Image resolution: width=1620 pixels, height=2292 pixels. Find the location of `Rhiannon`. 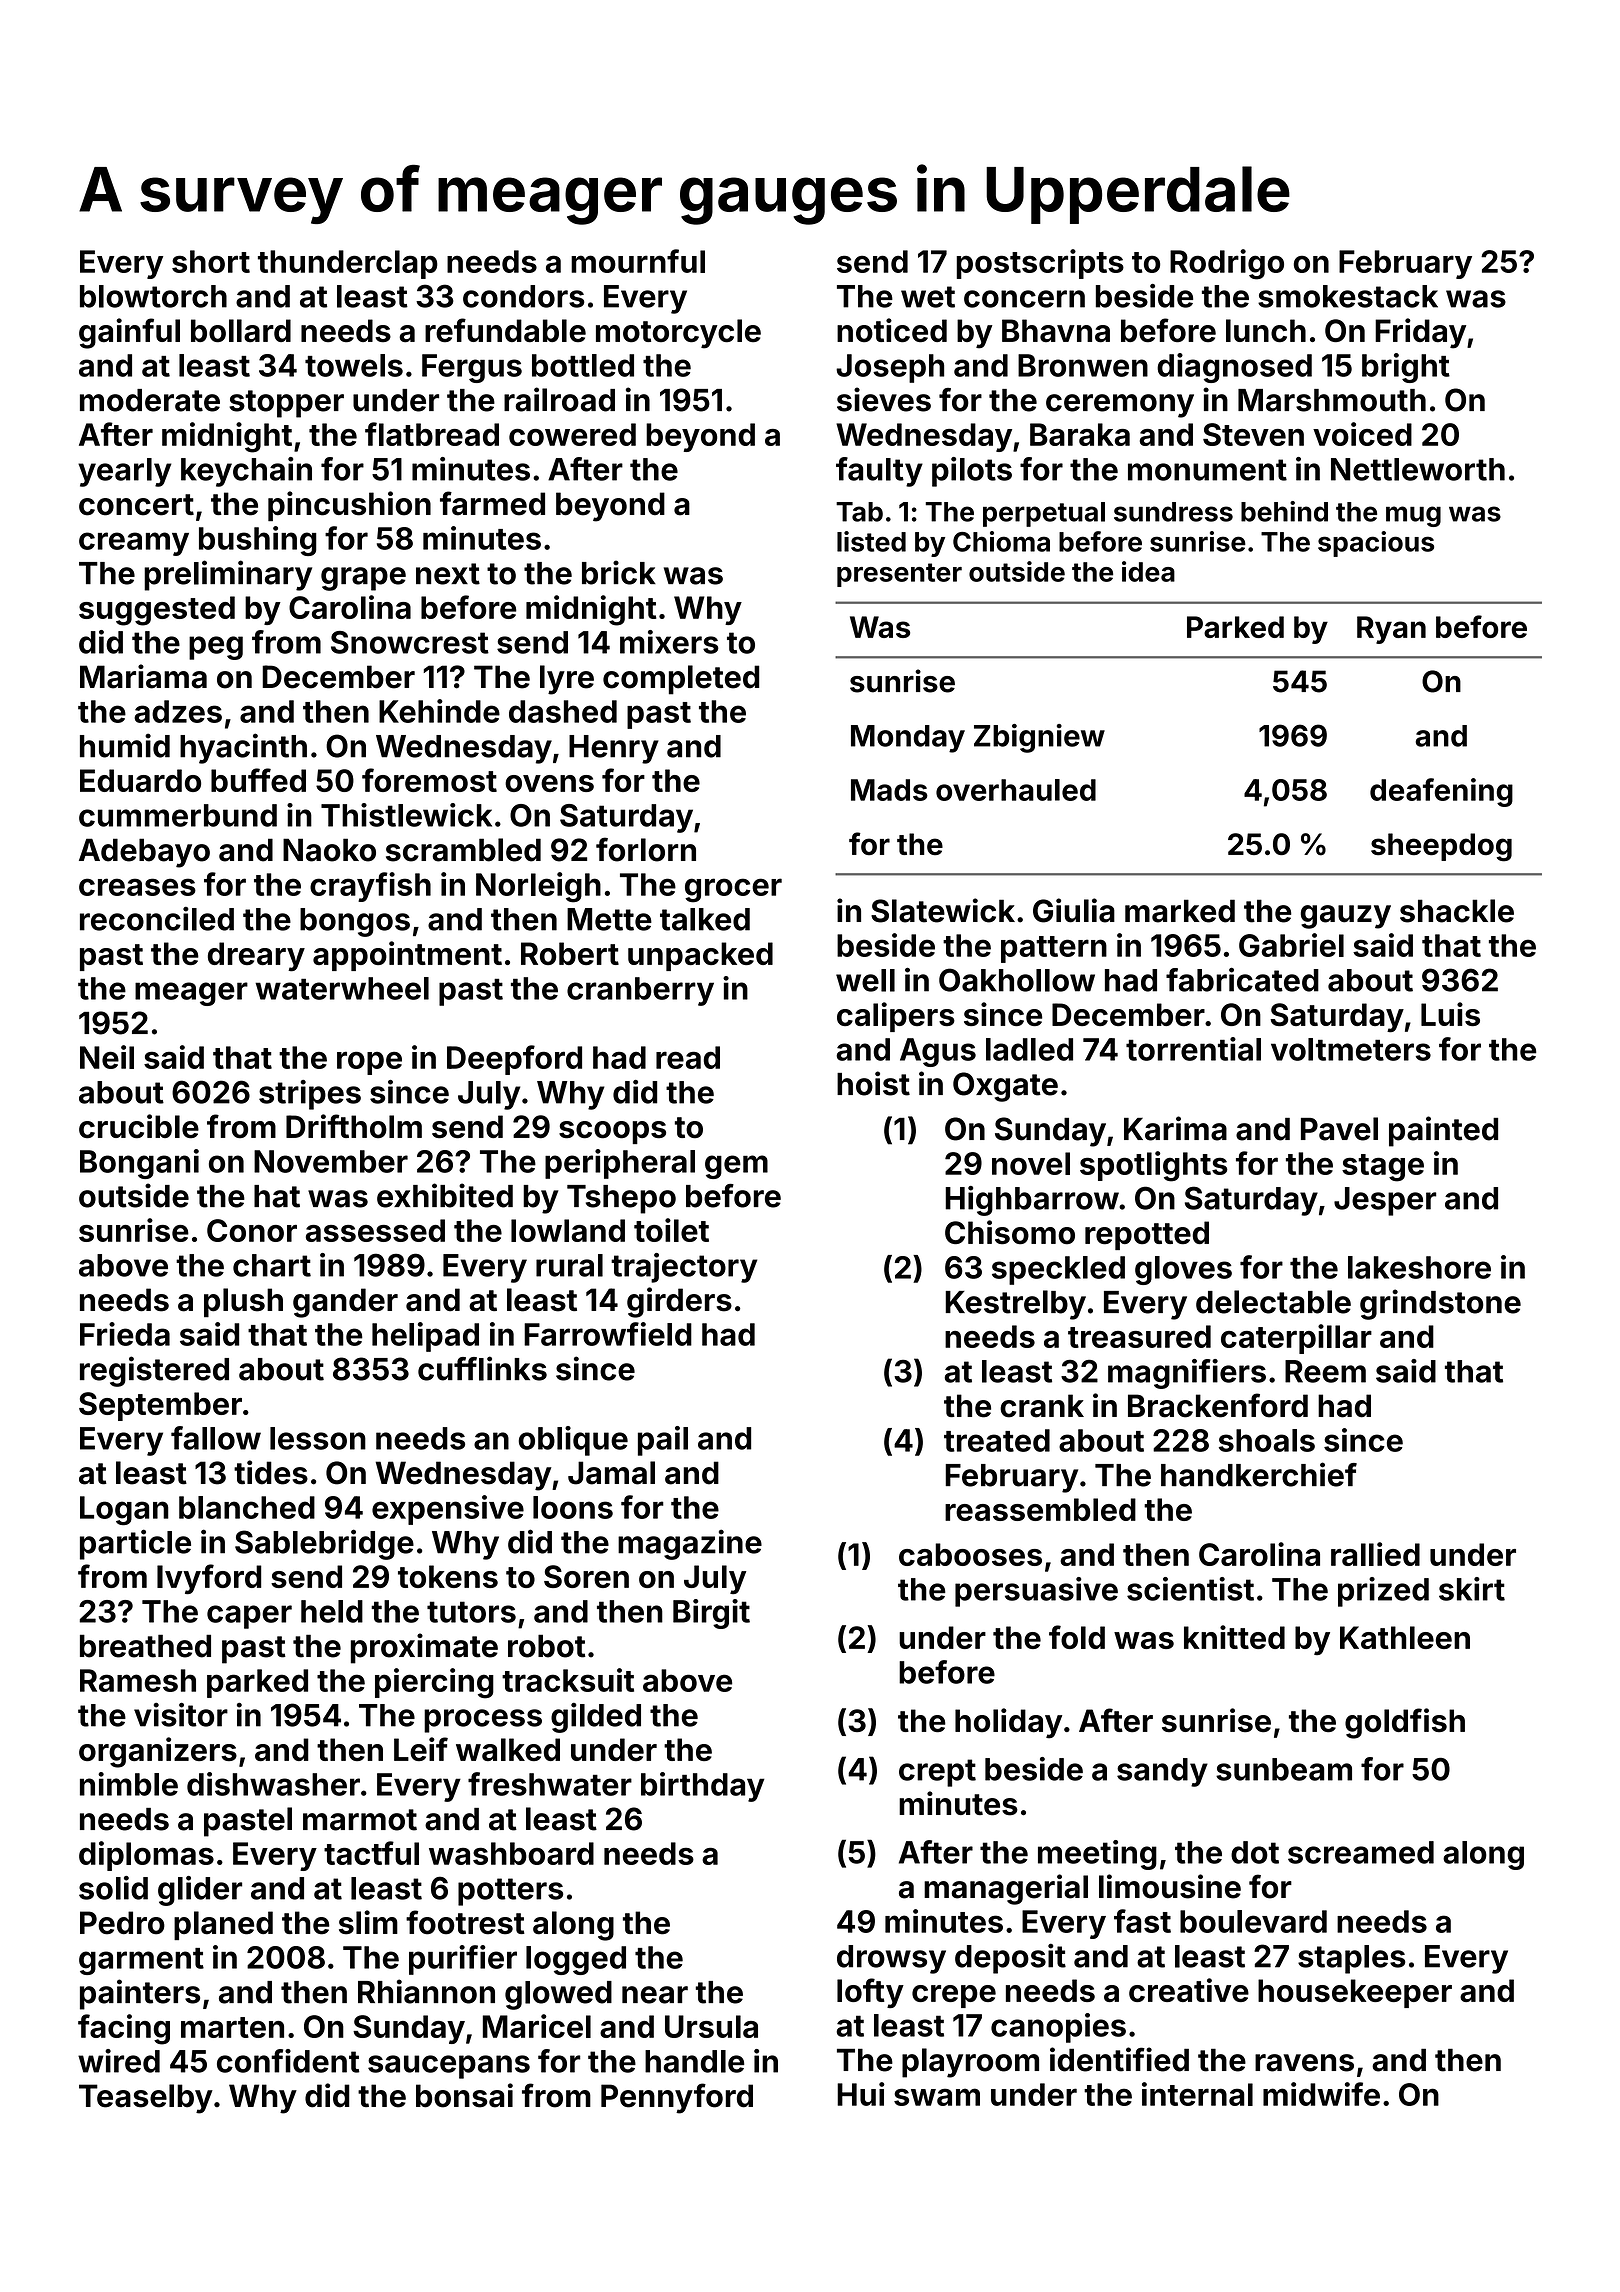

Rhiannon is located at coordinates (426, 1991).
